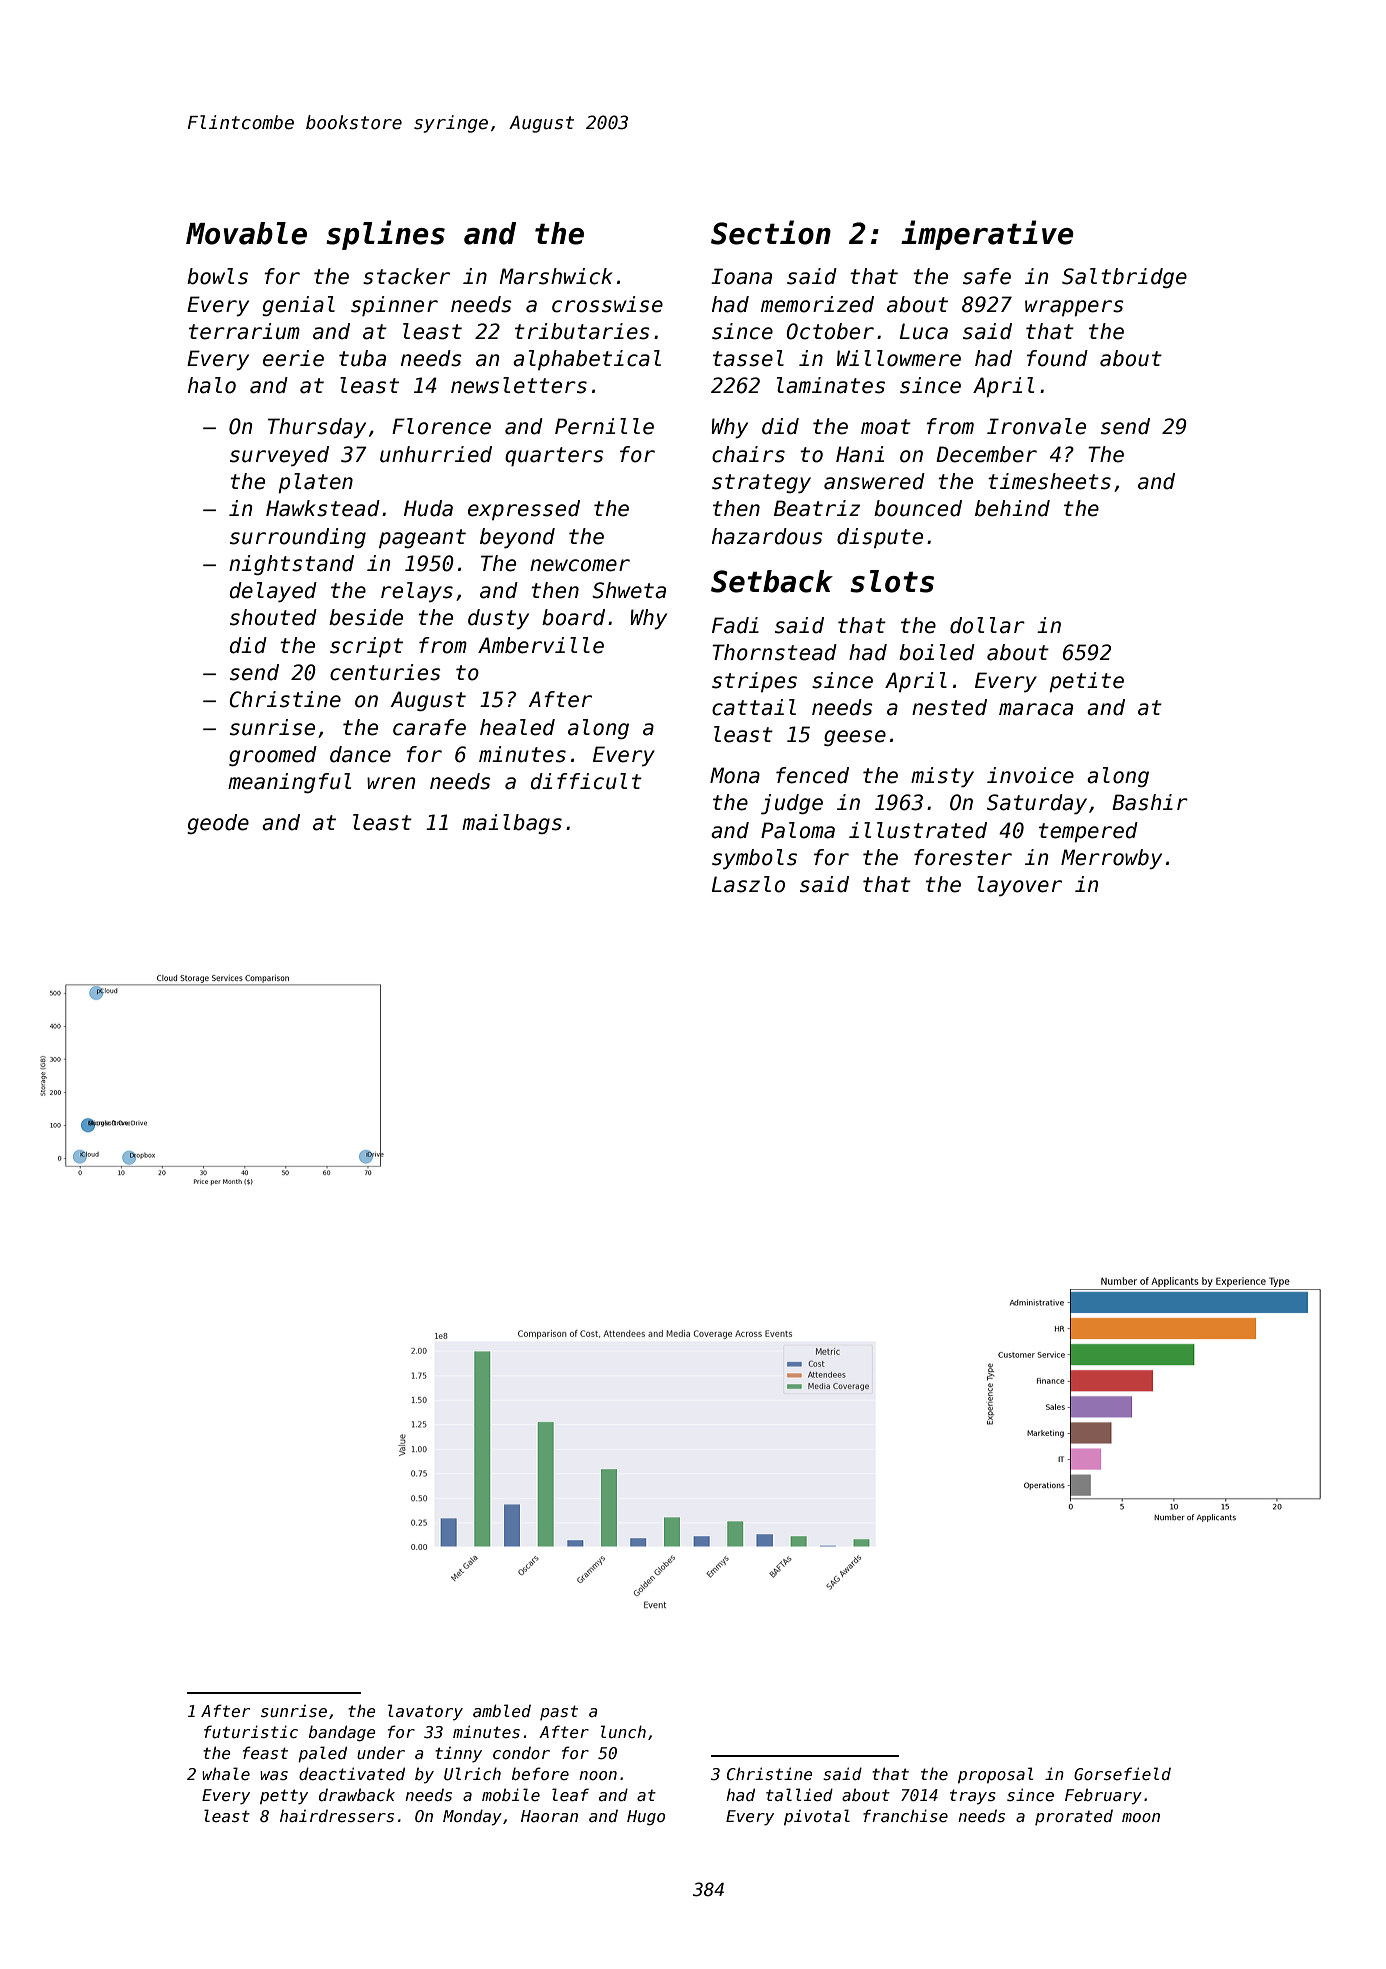 The height and width of the page is (1969, 1386). What do you see at coordinates (556, 276) in the page?
I see `Marshwick` at bounding box center [556, 276].
